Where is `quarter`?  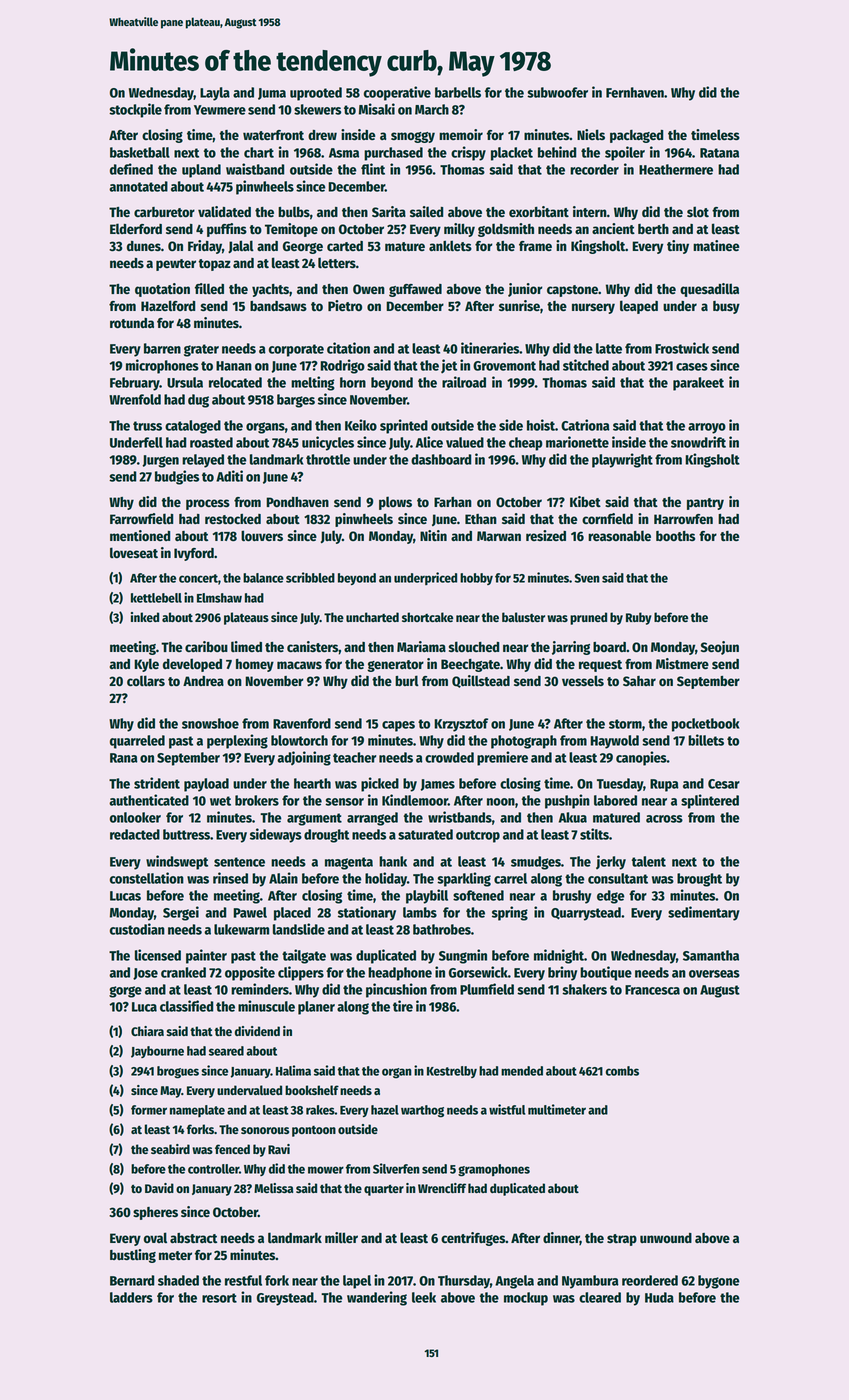 quarter is located at coordinates (384, 1190).
